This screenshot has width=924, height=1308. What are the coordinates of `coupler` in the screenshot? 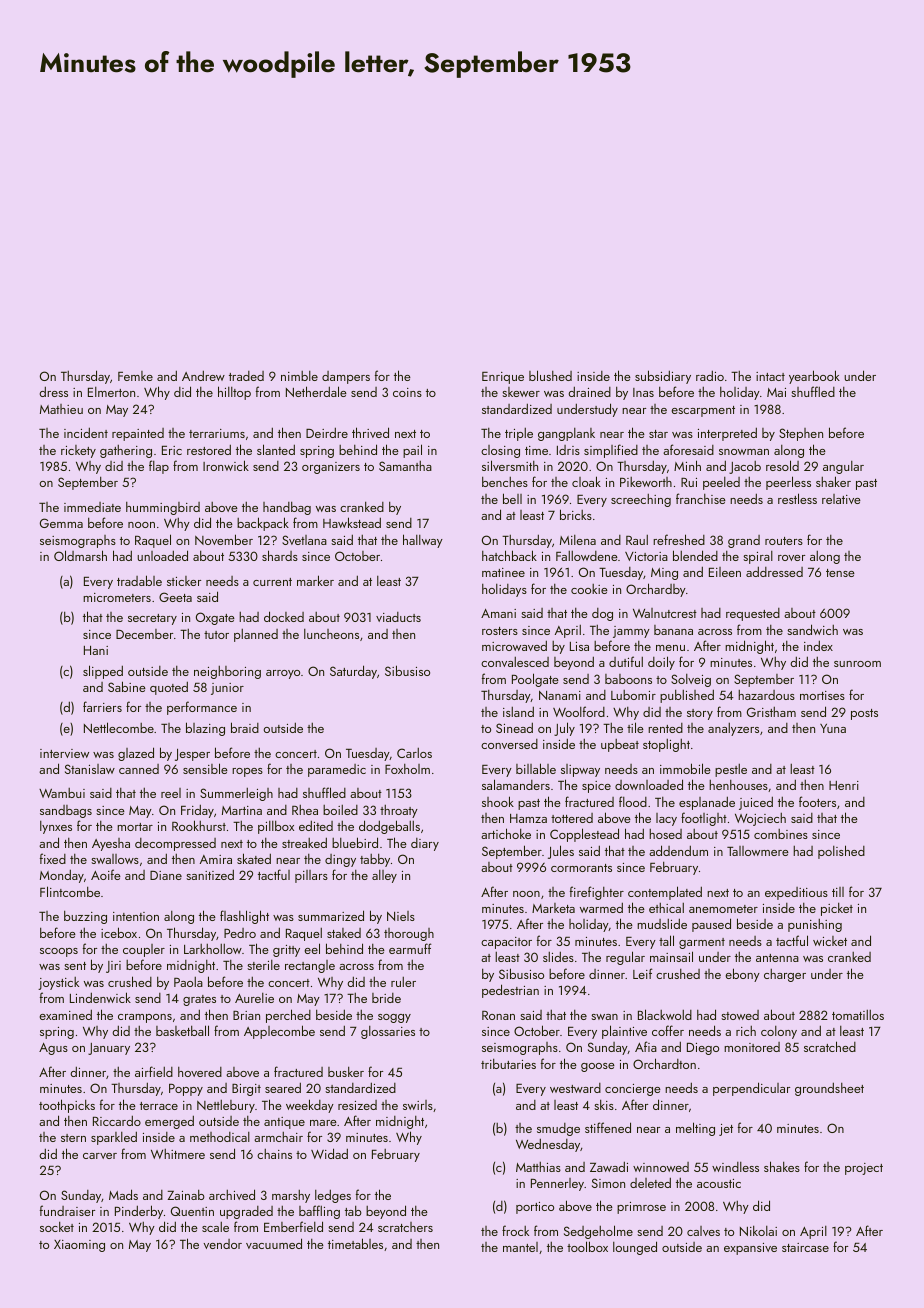 It's located at (144, 950).
